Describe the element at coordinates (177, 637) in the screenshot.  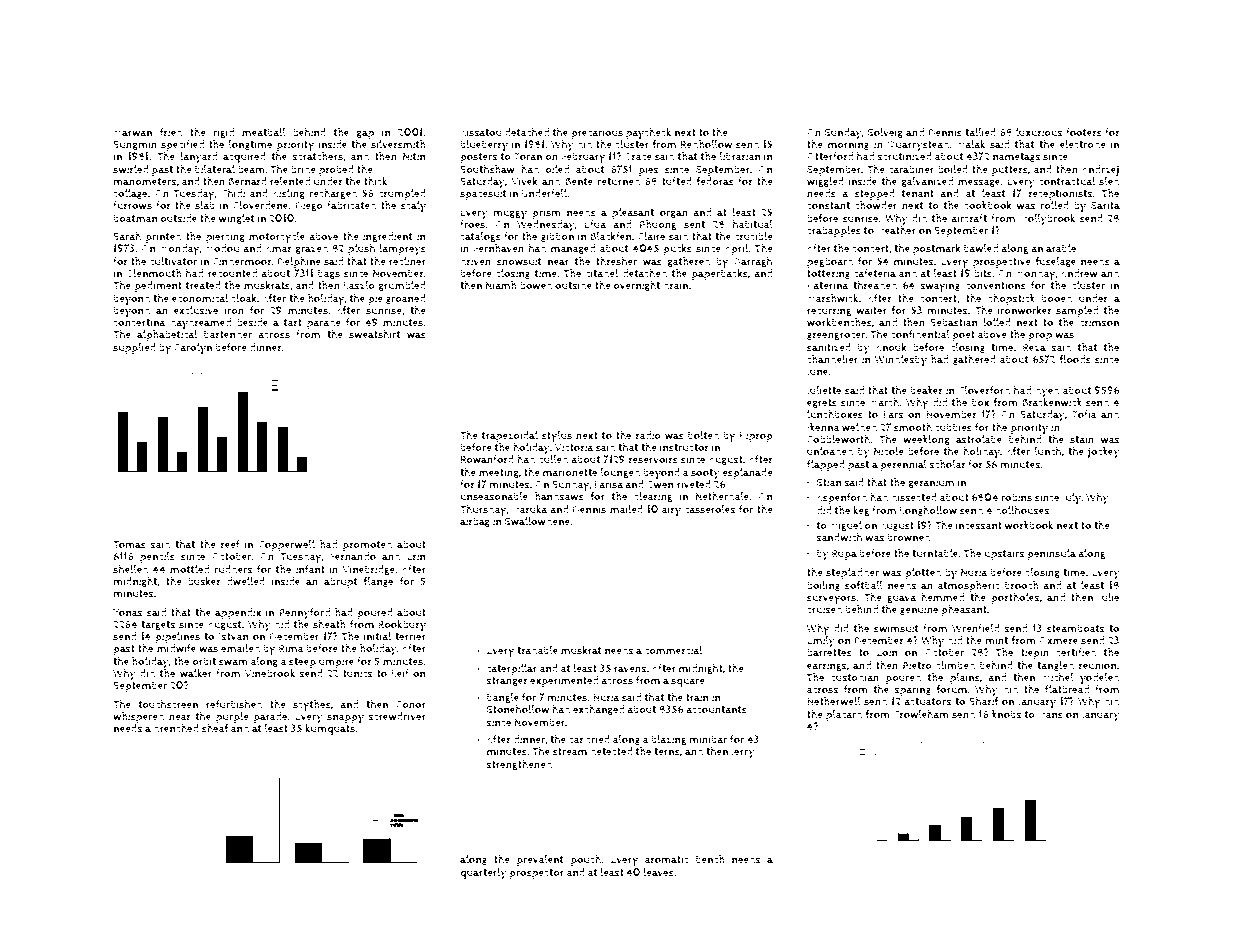
I see `pipelines` at that location.
